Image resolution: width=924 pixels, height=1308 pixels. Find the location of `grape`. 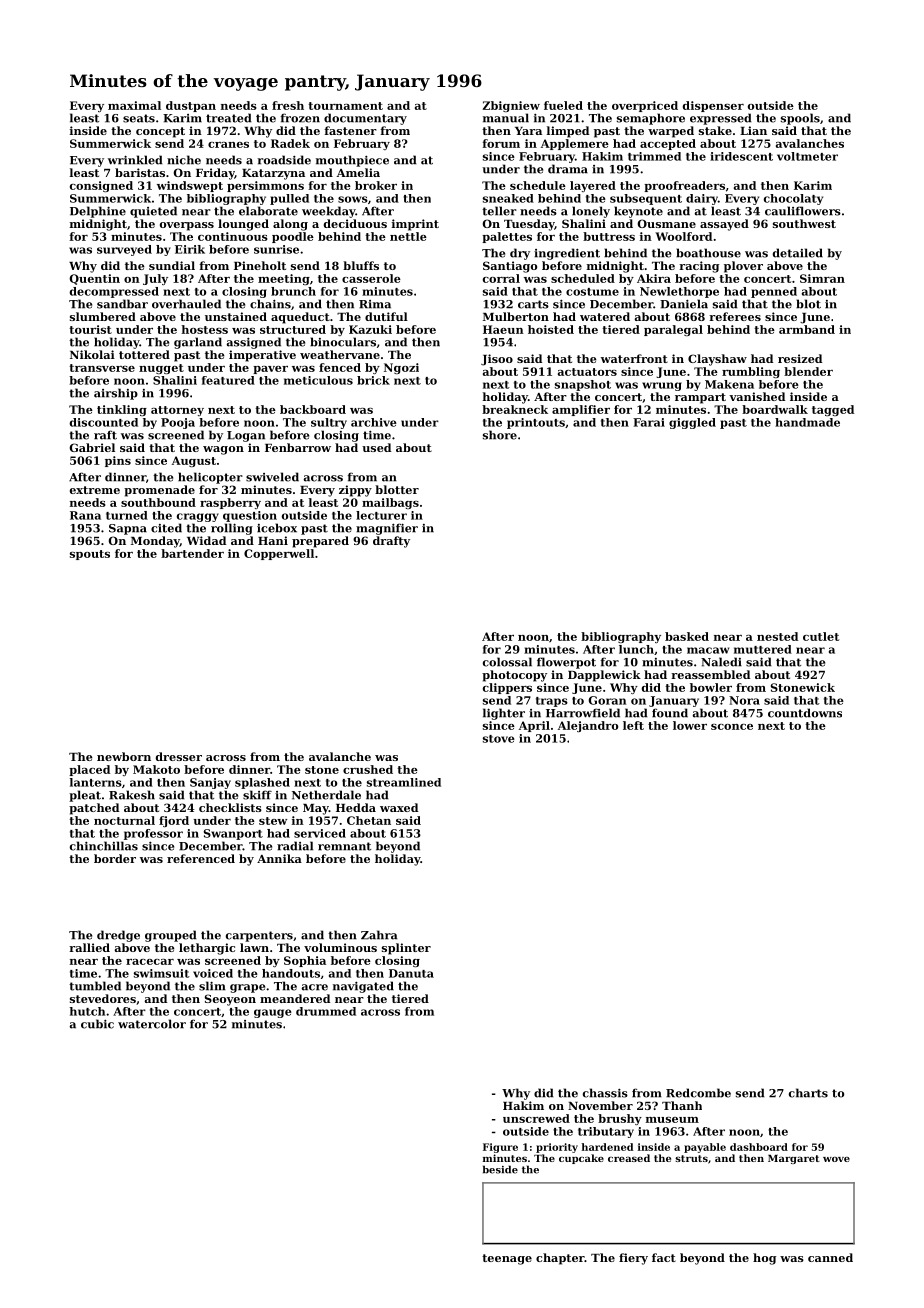

grape is located at coordinates (247, 988).
